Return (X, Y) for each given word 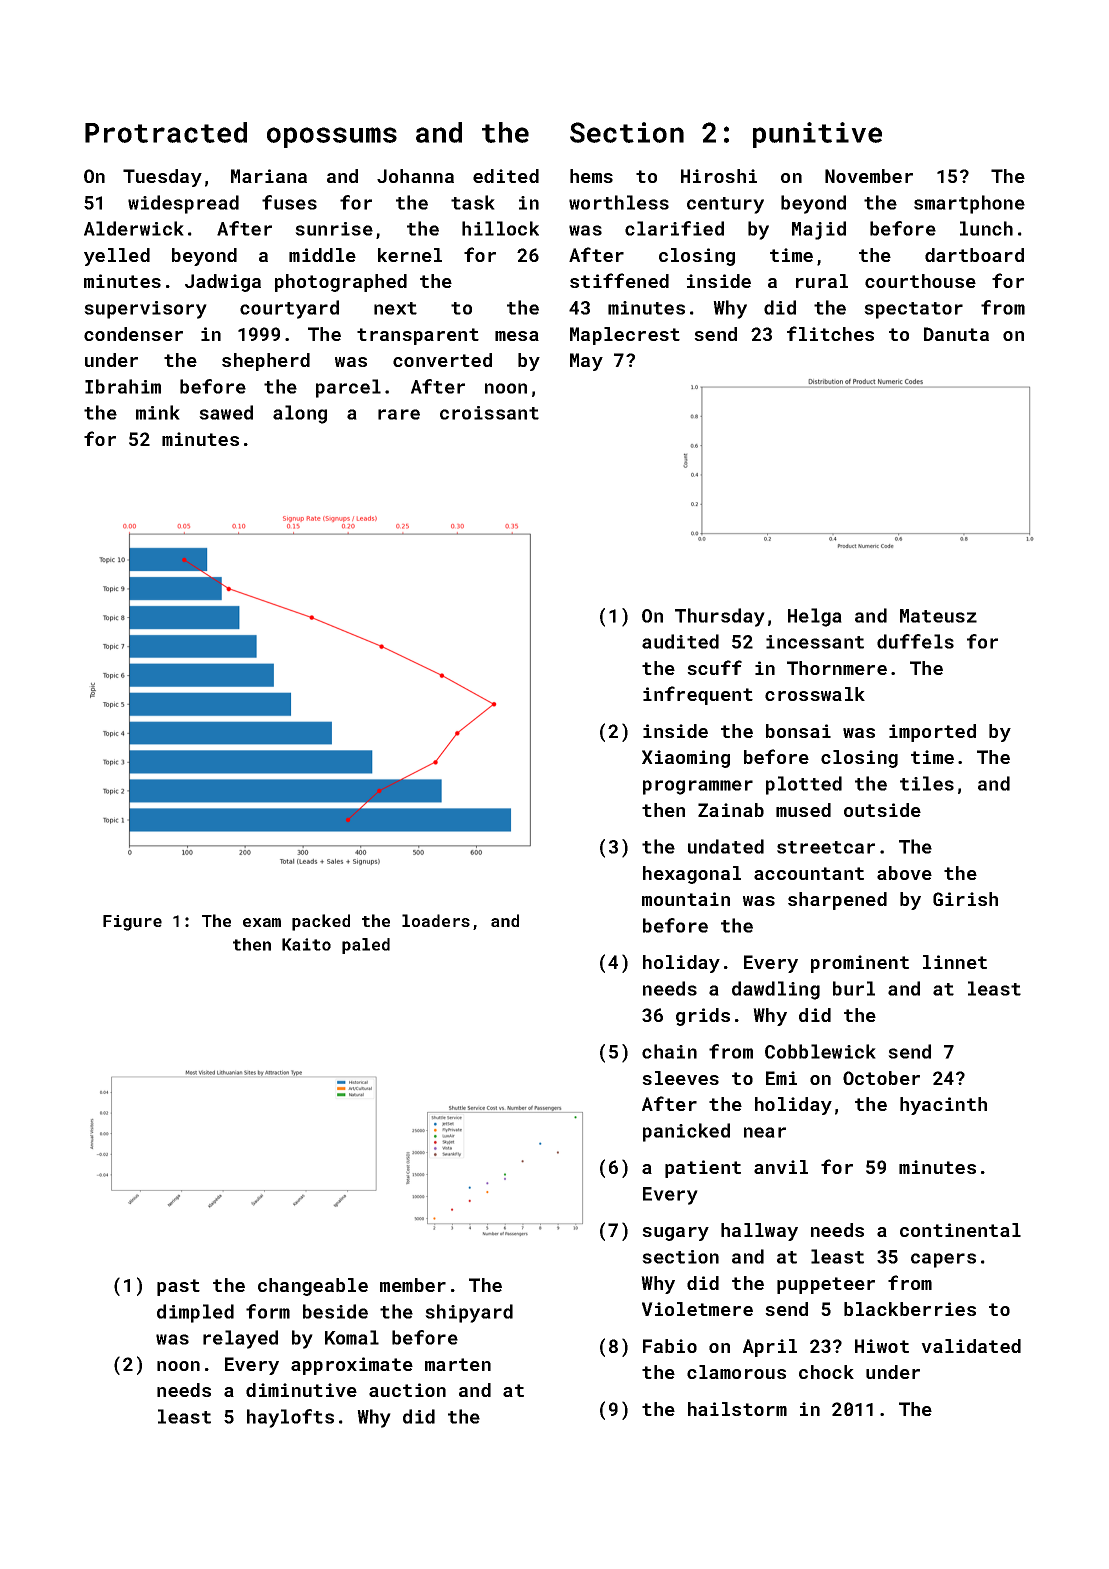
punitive (817, 135)
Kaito (306, 944)
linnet (955, 962)
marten (458, 1364)
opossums (332, 137)
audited (680, 641)
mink (158, 412)
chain (669, 1051)
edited (506, 176)
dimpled (195, 1313)
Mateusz (938, 616)
